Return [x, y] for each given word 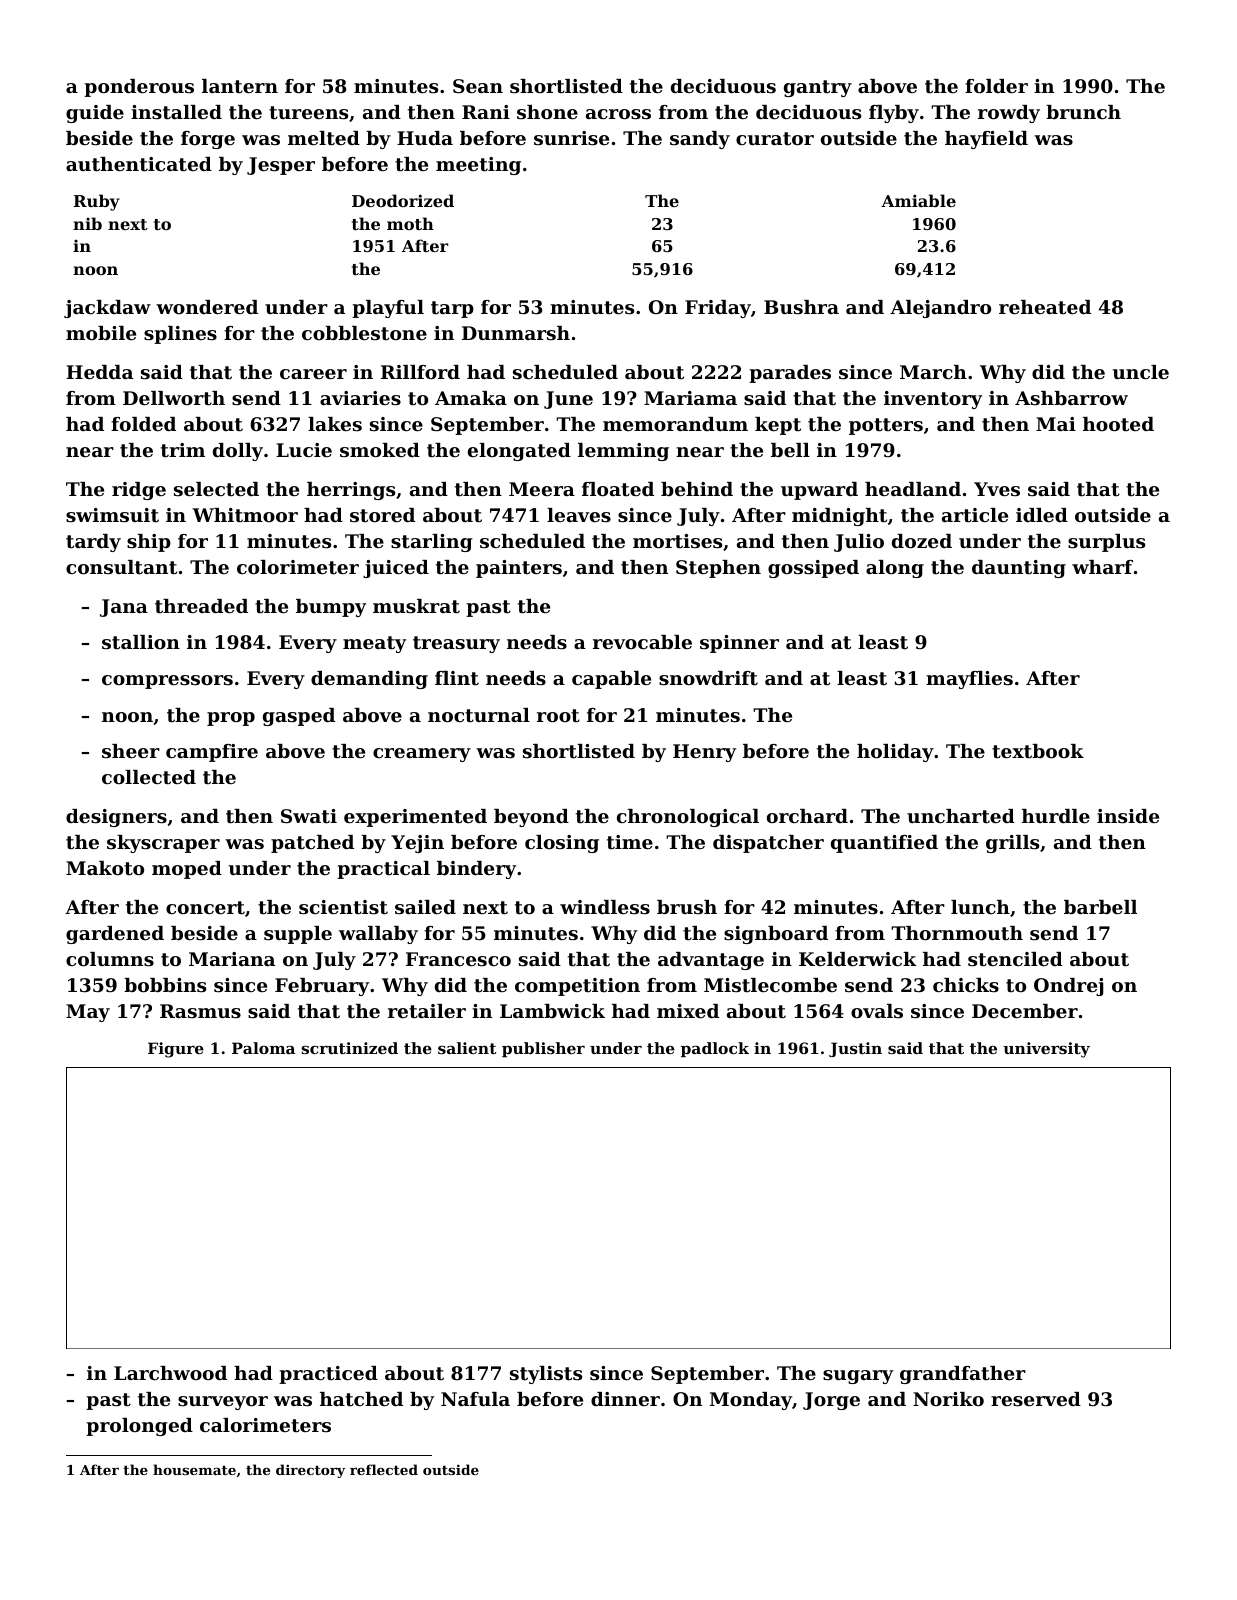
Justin [855, 1049]
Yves [997, 489]
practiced [328, 1375]
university [1046, 1050]
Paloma [263, 1048]
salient [467, 1048]
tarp [452, 309]
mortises [677, 541]
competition [577, 987]
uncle [1141, 372]
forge [208, 140]
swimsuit [112, 515]
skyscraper [163, 844]
